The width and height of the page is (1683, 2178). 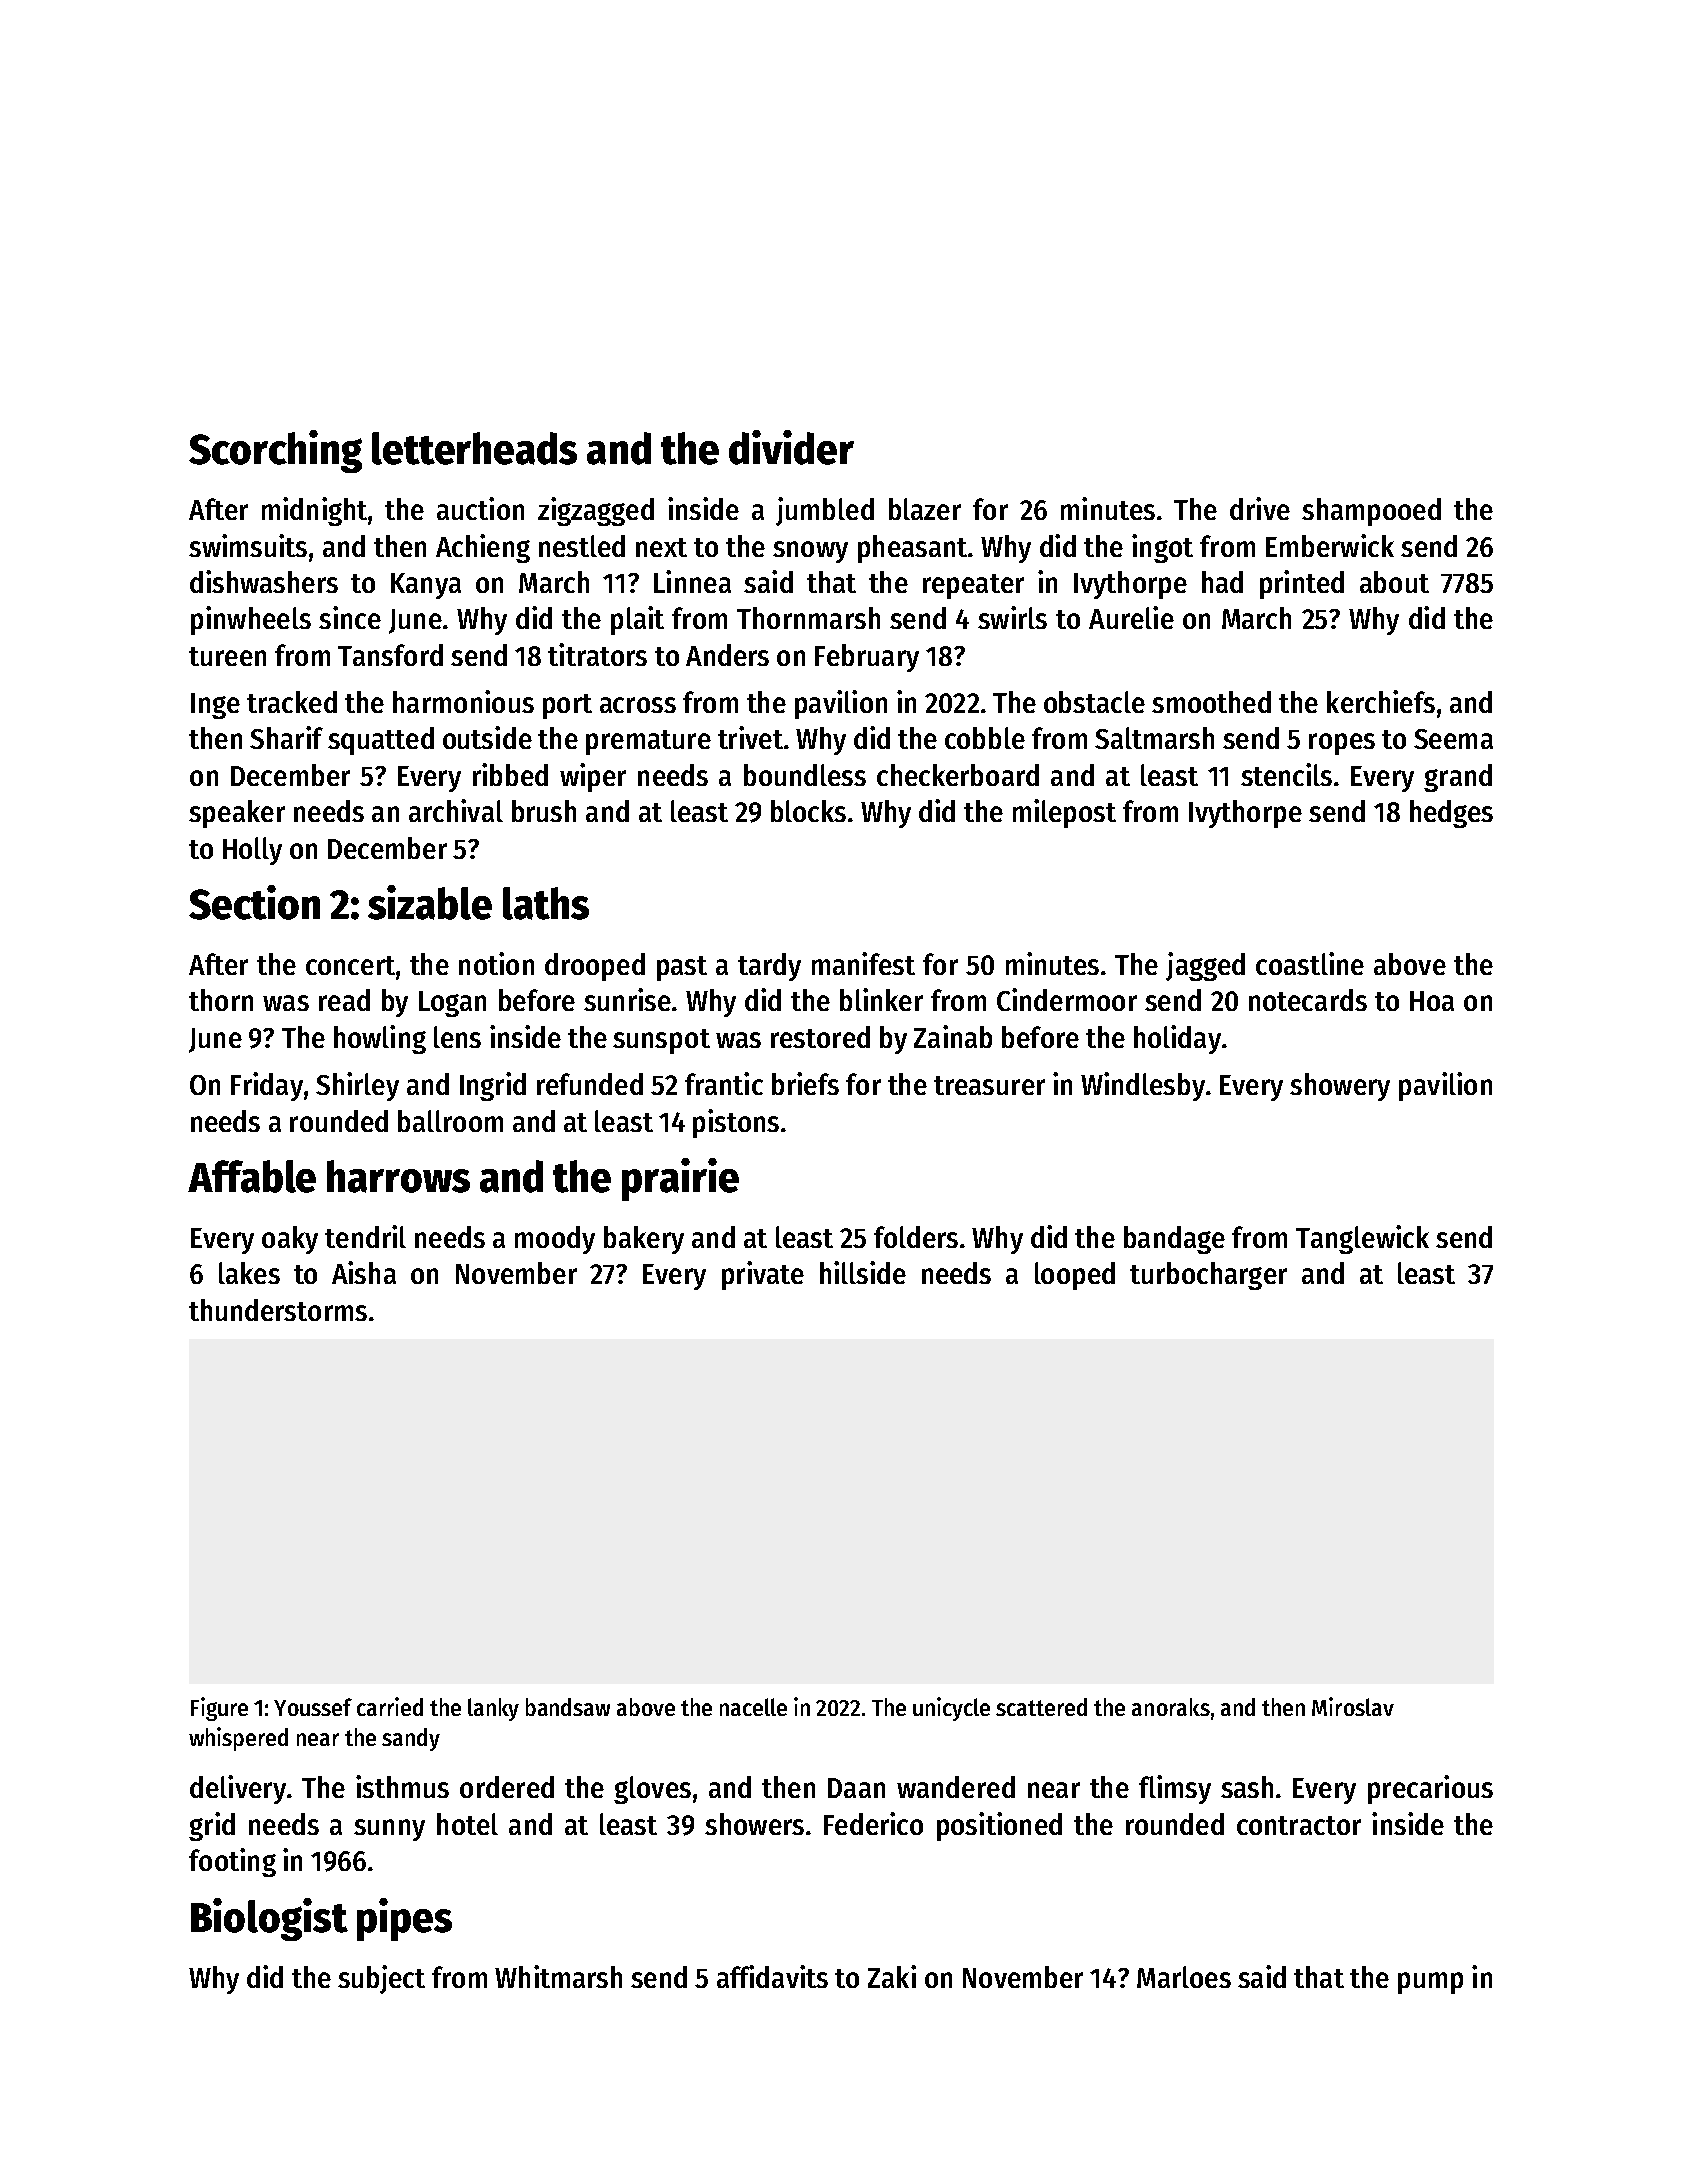 What do you see at coordinates (467, 1824) in the page?
I see `hotel` at bounding box center [467, 1824].
